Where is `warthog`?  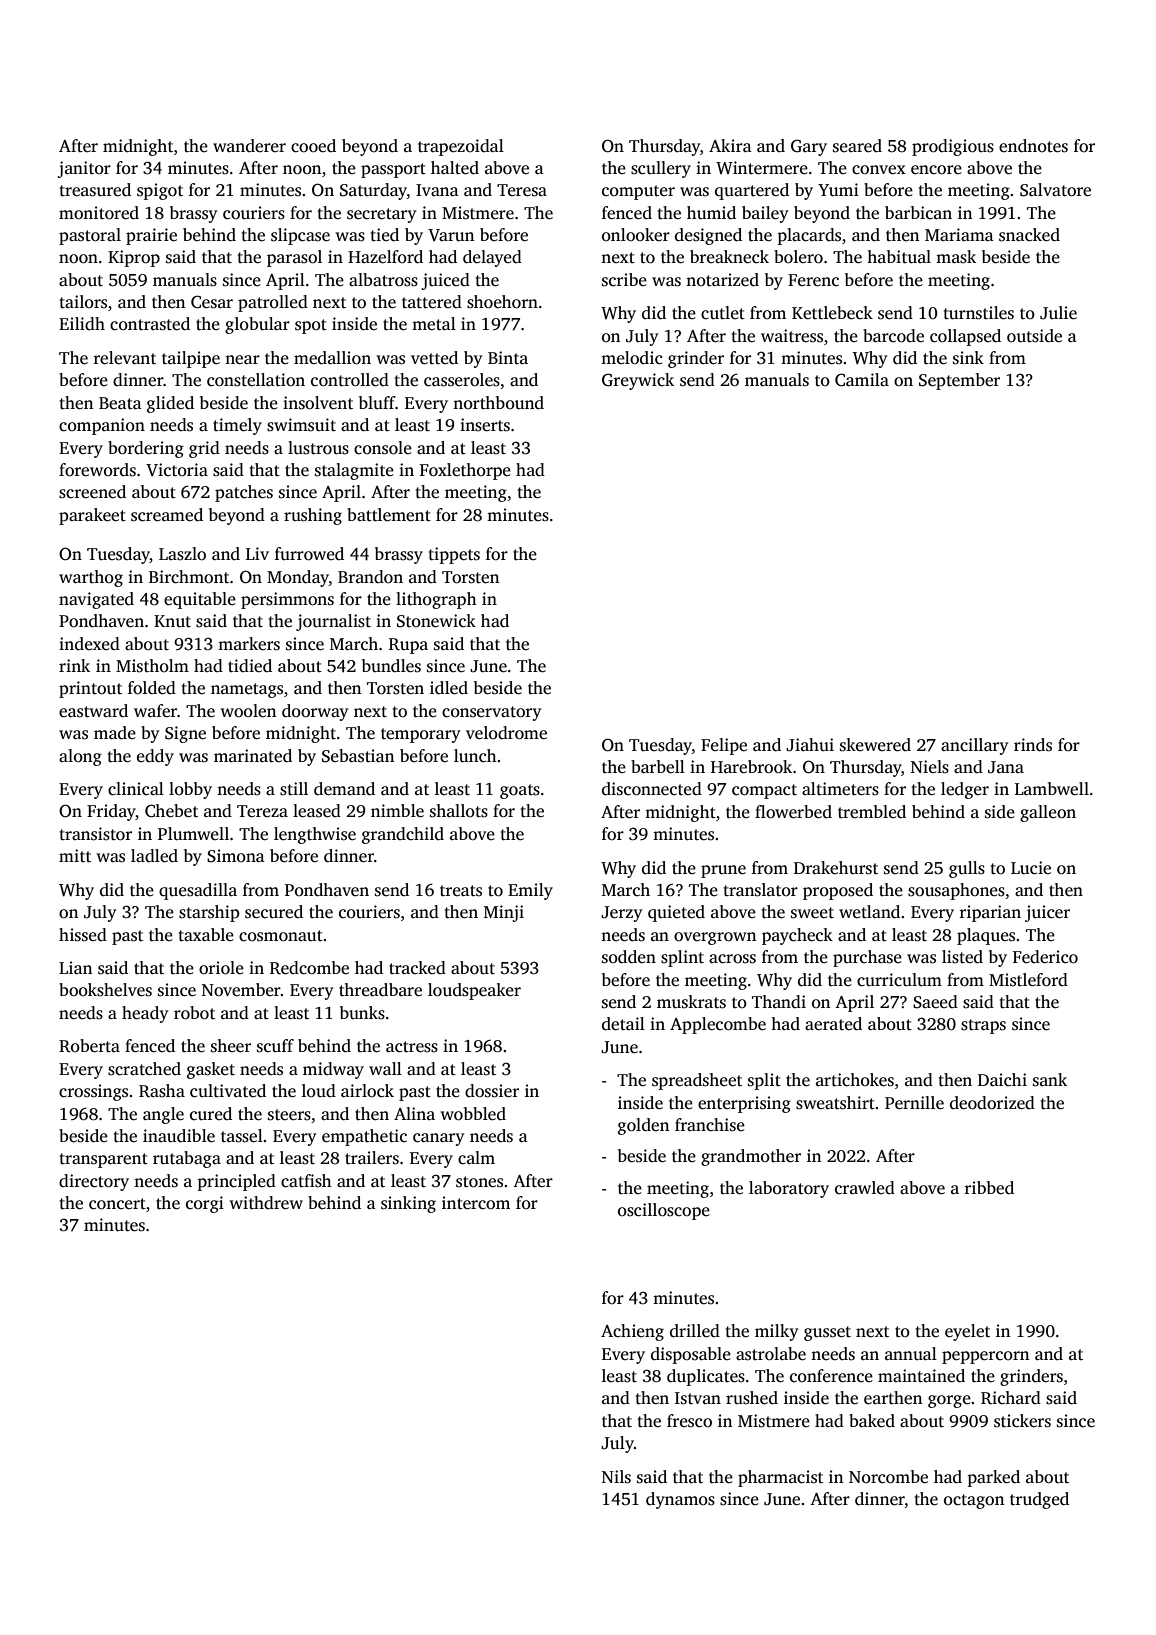
warthog is located at coordinates (91, 578).
